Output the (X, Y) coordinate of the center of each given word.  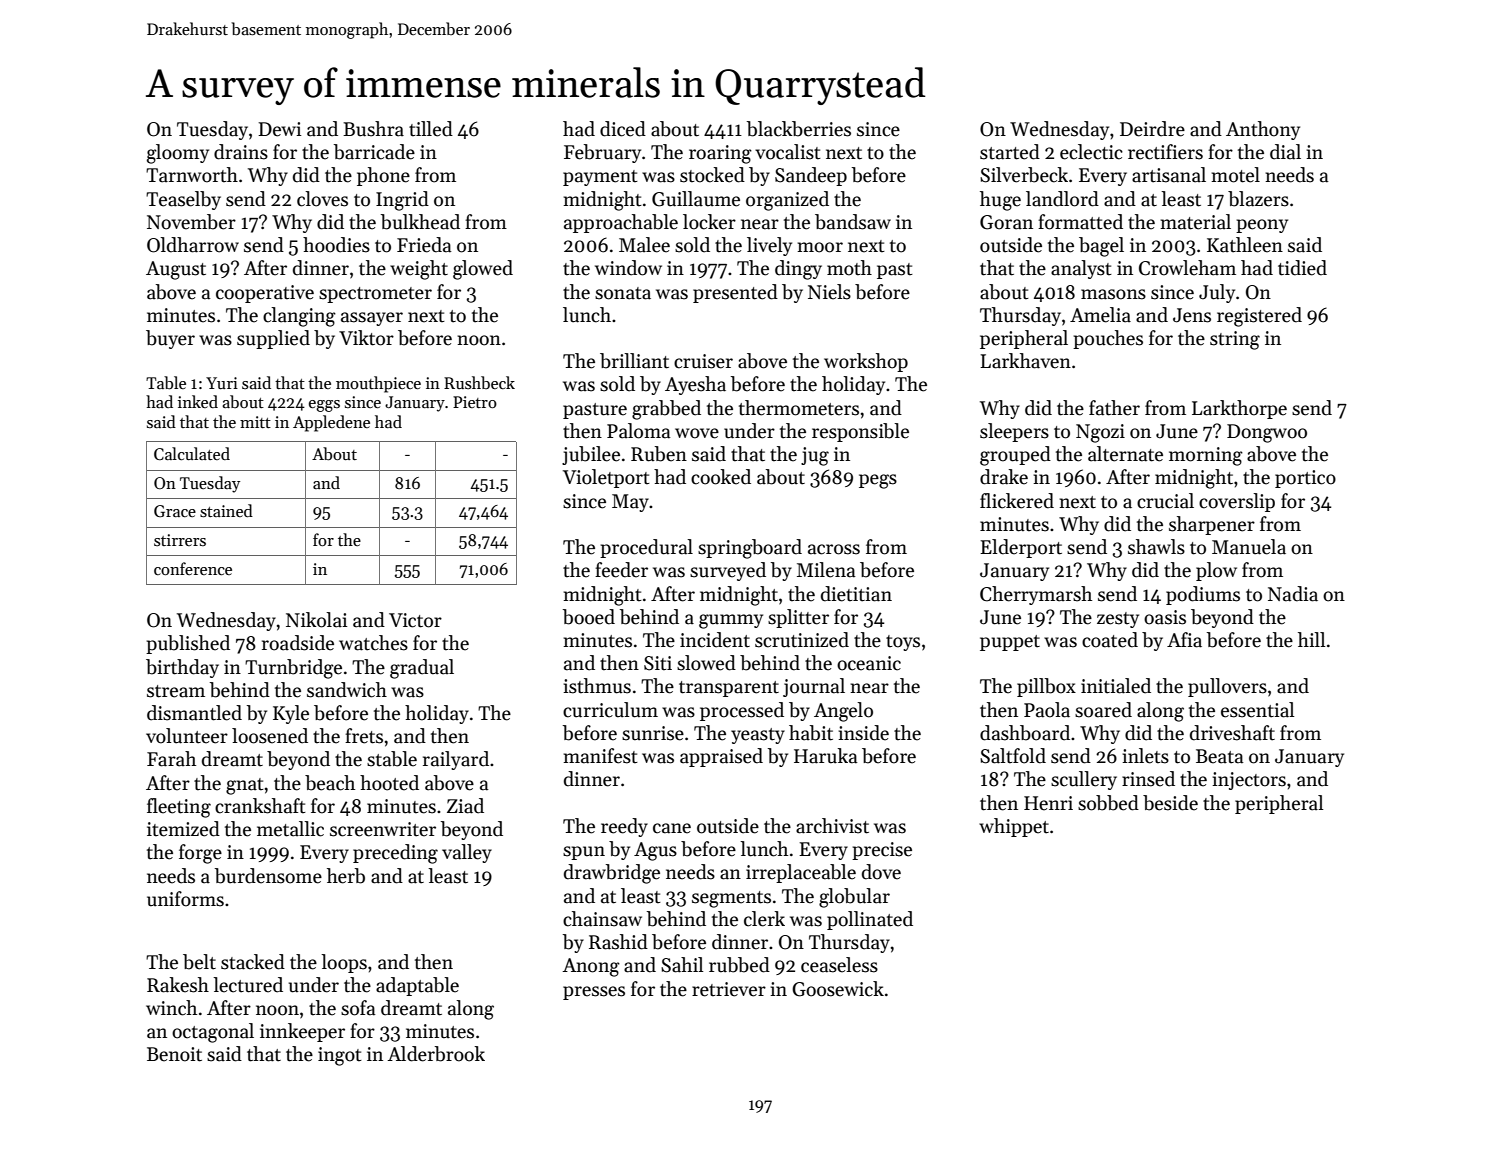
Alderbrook (436, 1054)
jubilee (591, 455)
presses (594, 993)
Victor (415, 620)
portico (1305, 479)
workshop (866, 362)
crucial (1165, 501)
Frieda (424, 245)
